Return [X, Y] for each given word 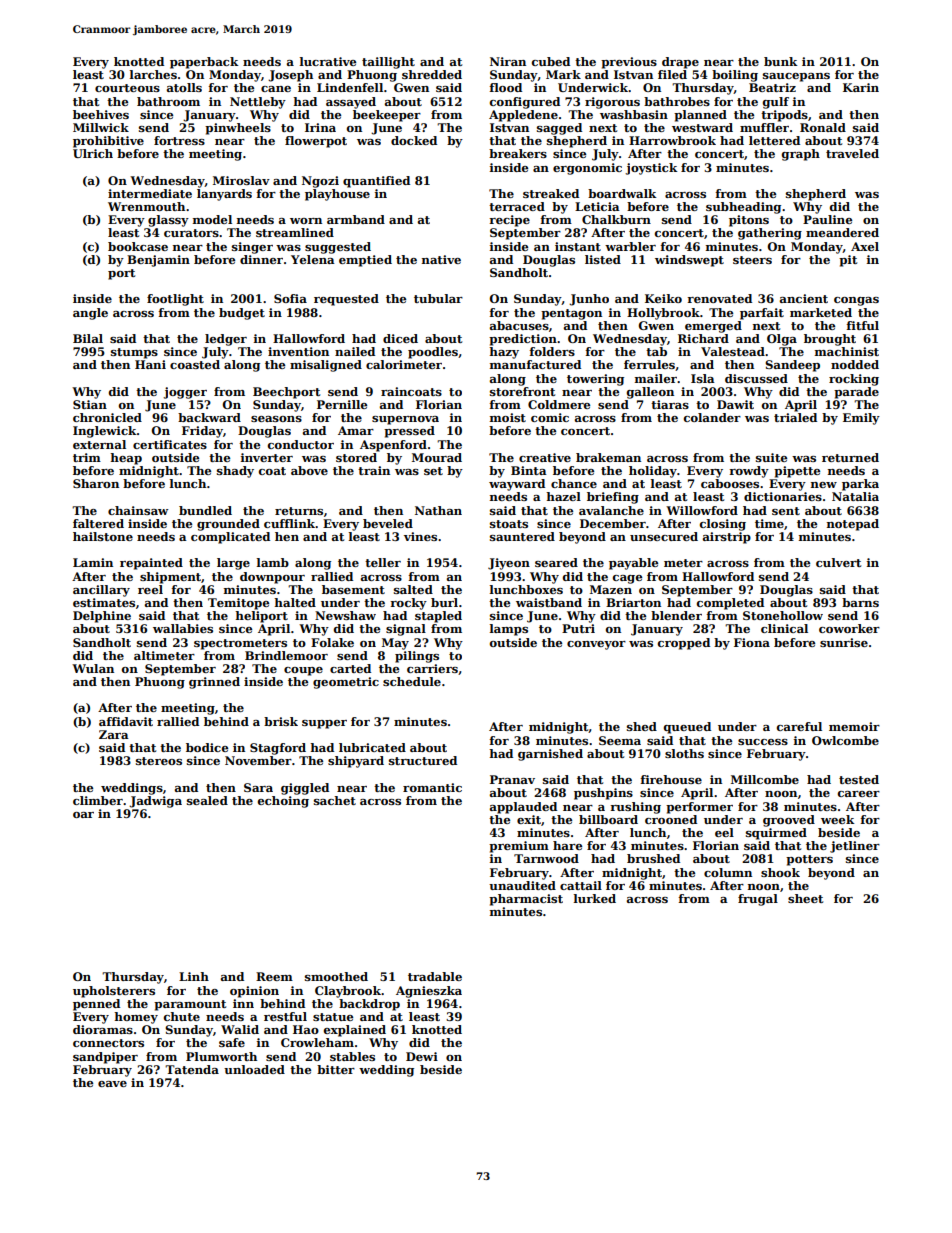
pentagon [571, 314]
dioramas [103, 1029]
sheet [805, 898]
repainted [151, 564]
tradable [435, 976]
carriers [432, 668]
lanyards [224, 195]
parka [860, 485]
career [859, 794]
